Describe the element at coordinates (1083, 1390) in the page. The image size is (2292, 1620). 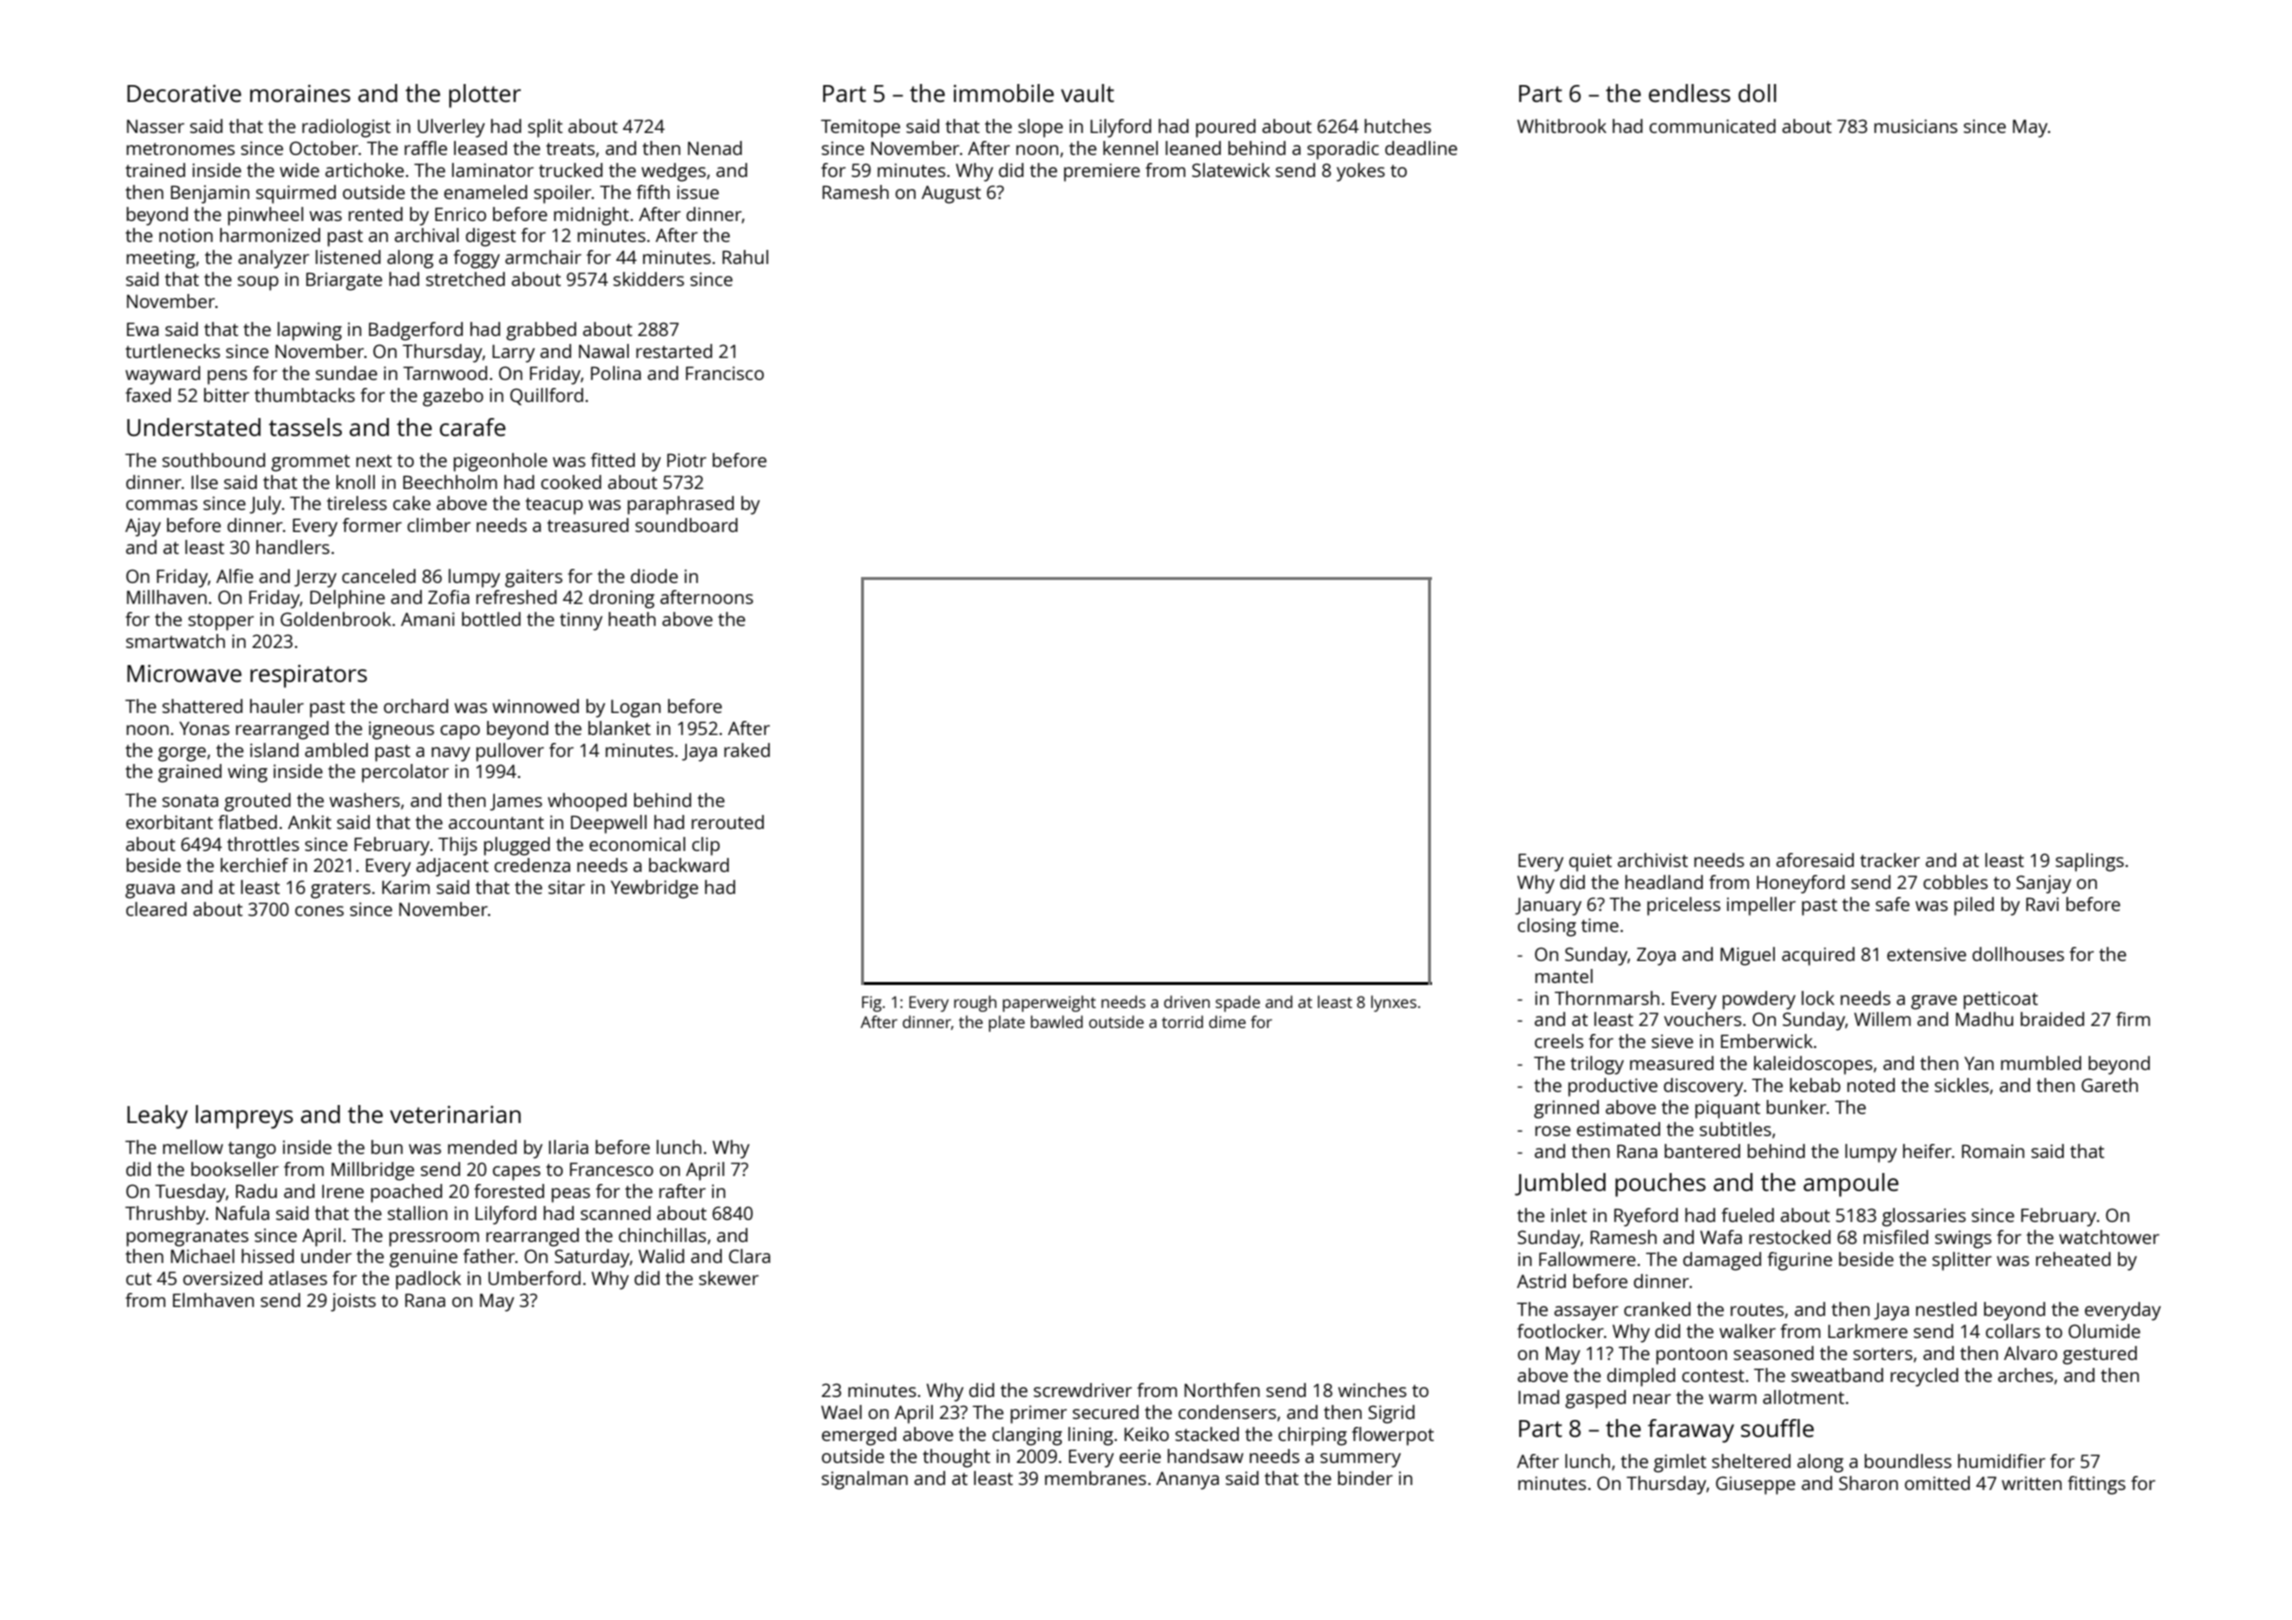
I see `screwdriver` at that location.
